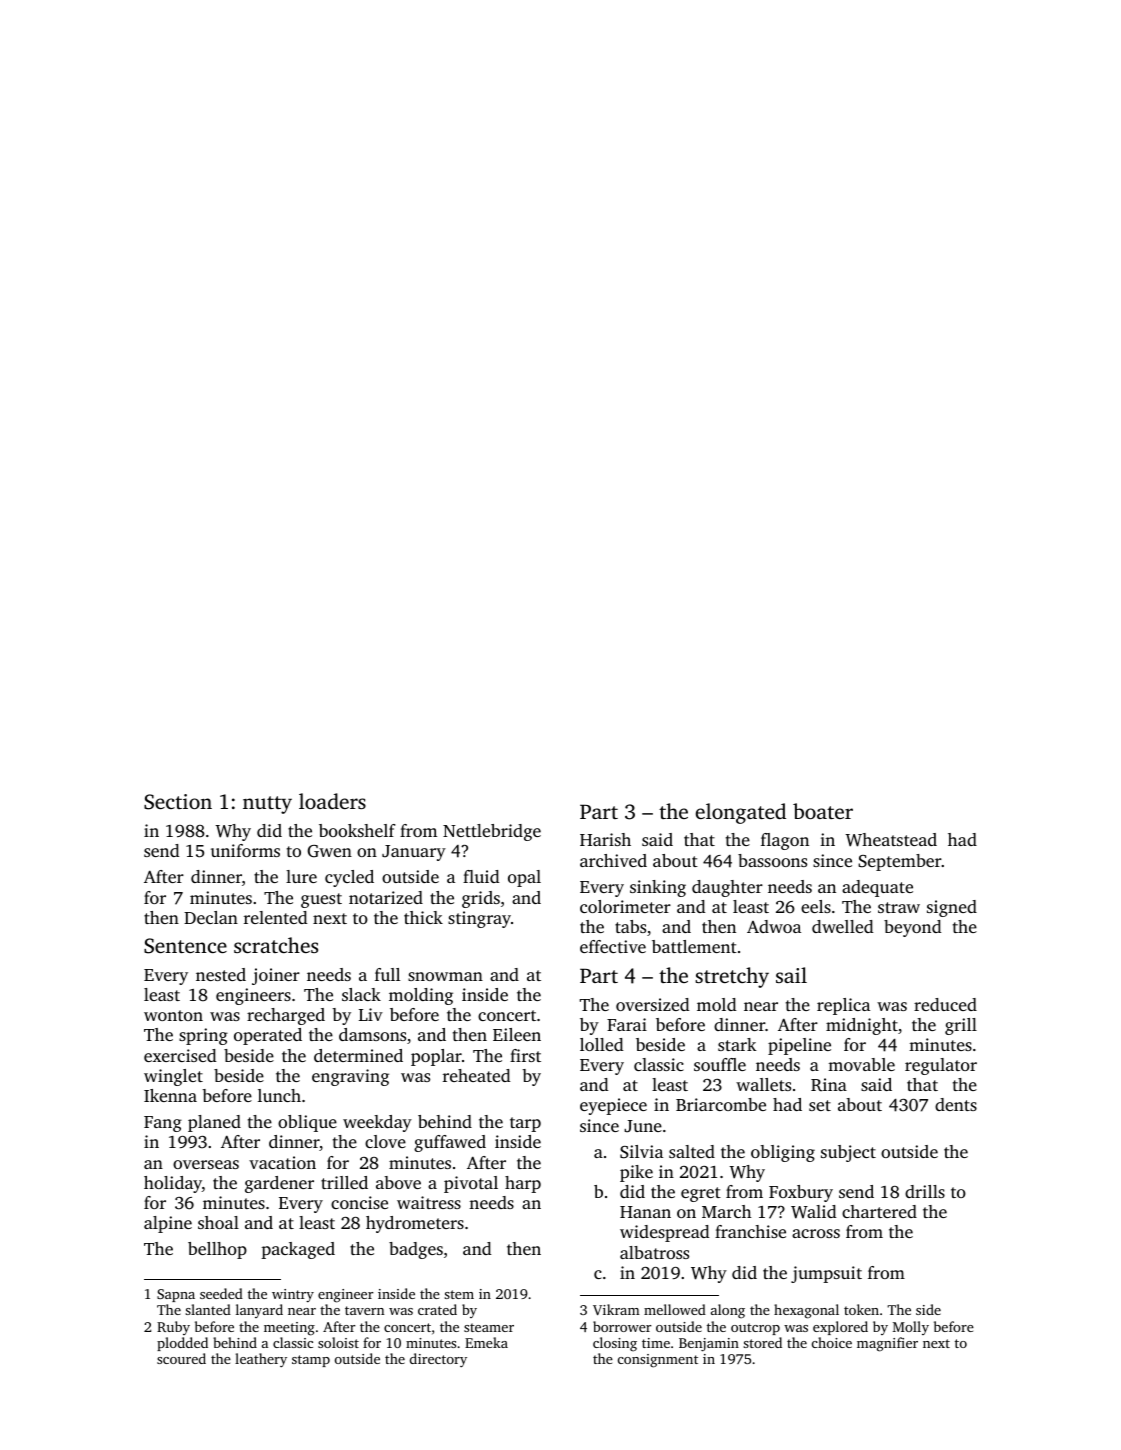  I want to click on boater, so click(823, 811).
